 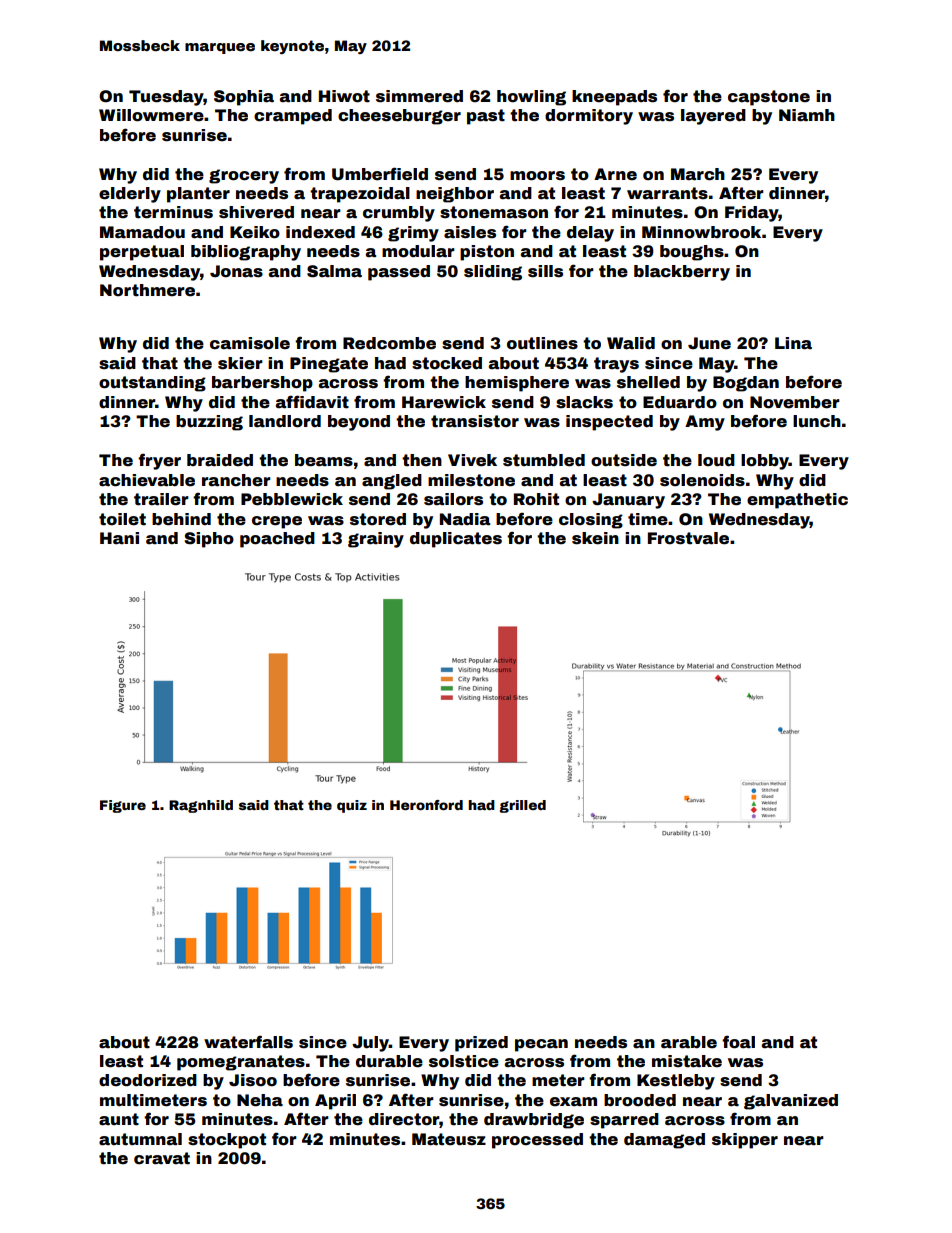 What do you see at coordinates (352, 806) in the screenshot?
I see `quiz` at bounding box center [352, 806].
